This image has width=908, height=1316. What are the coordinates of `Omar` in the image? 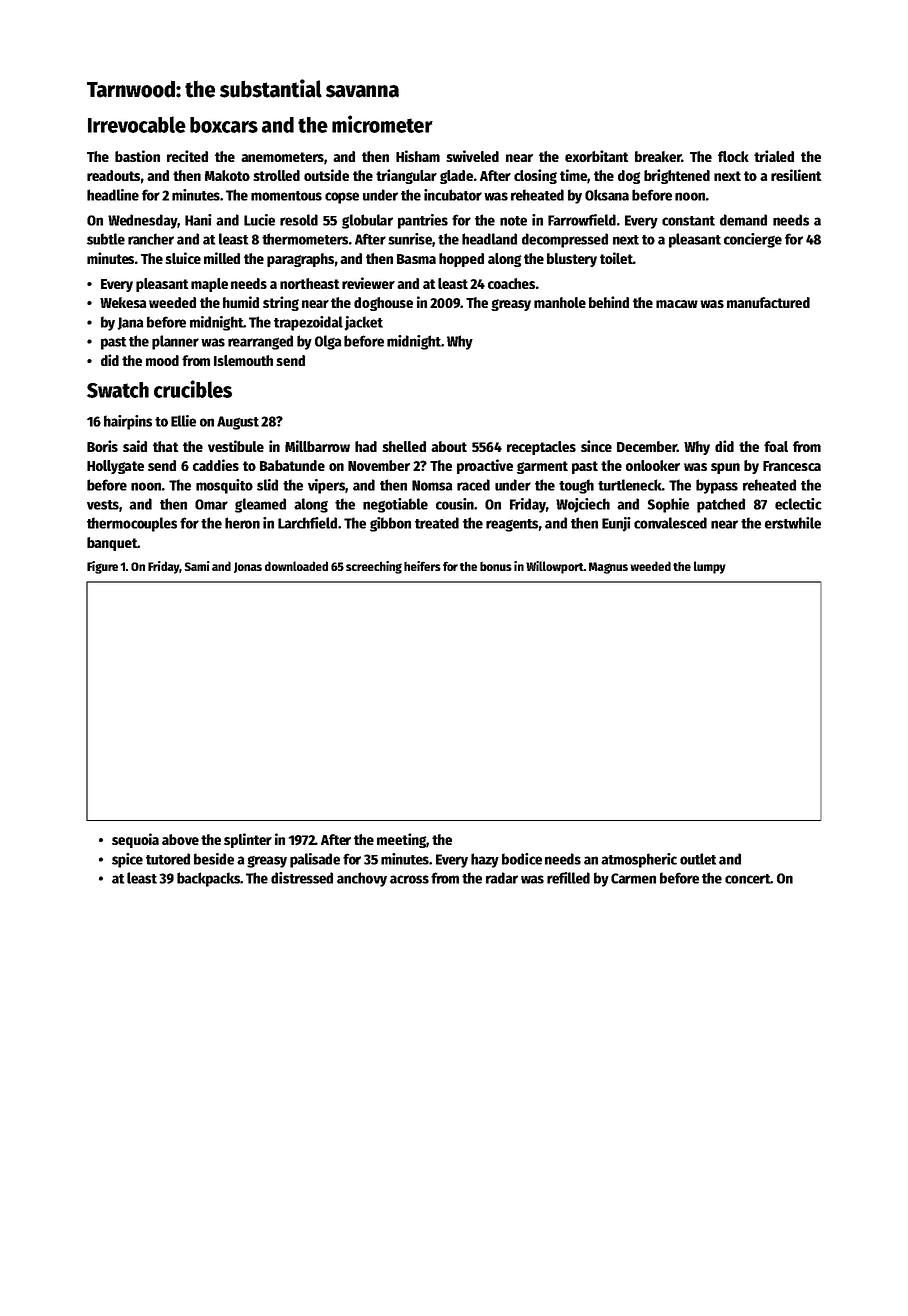 It's located at (211, 504).
